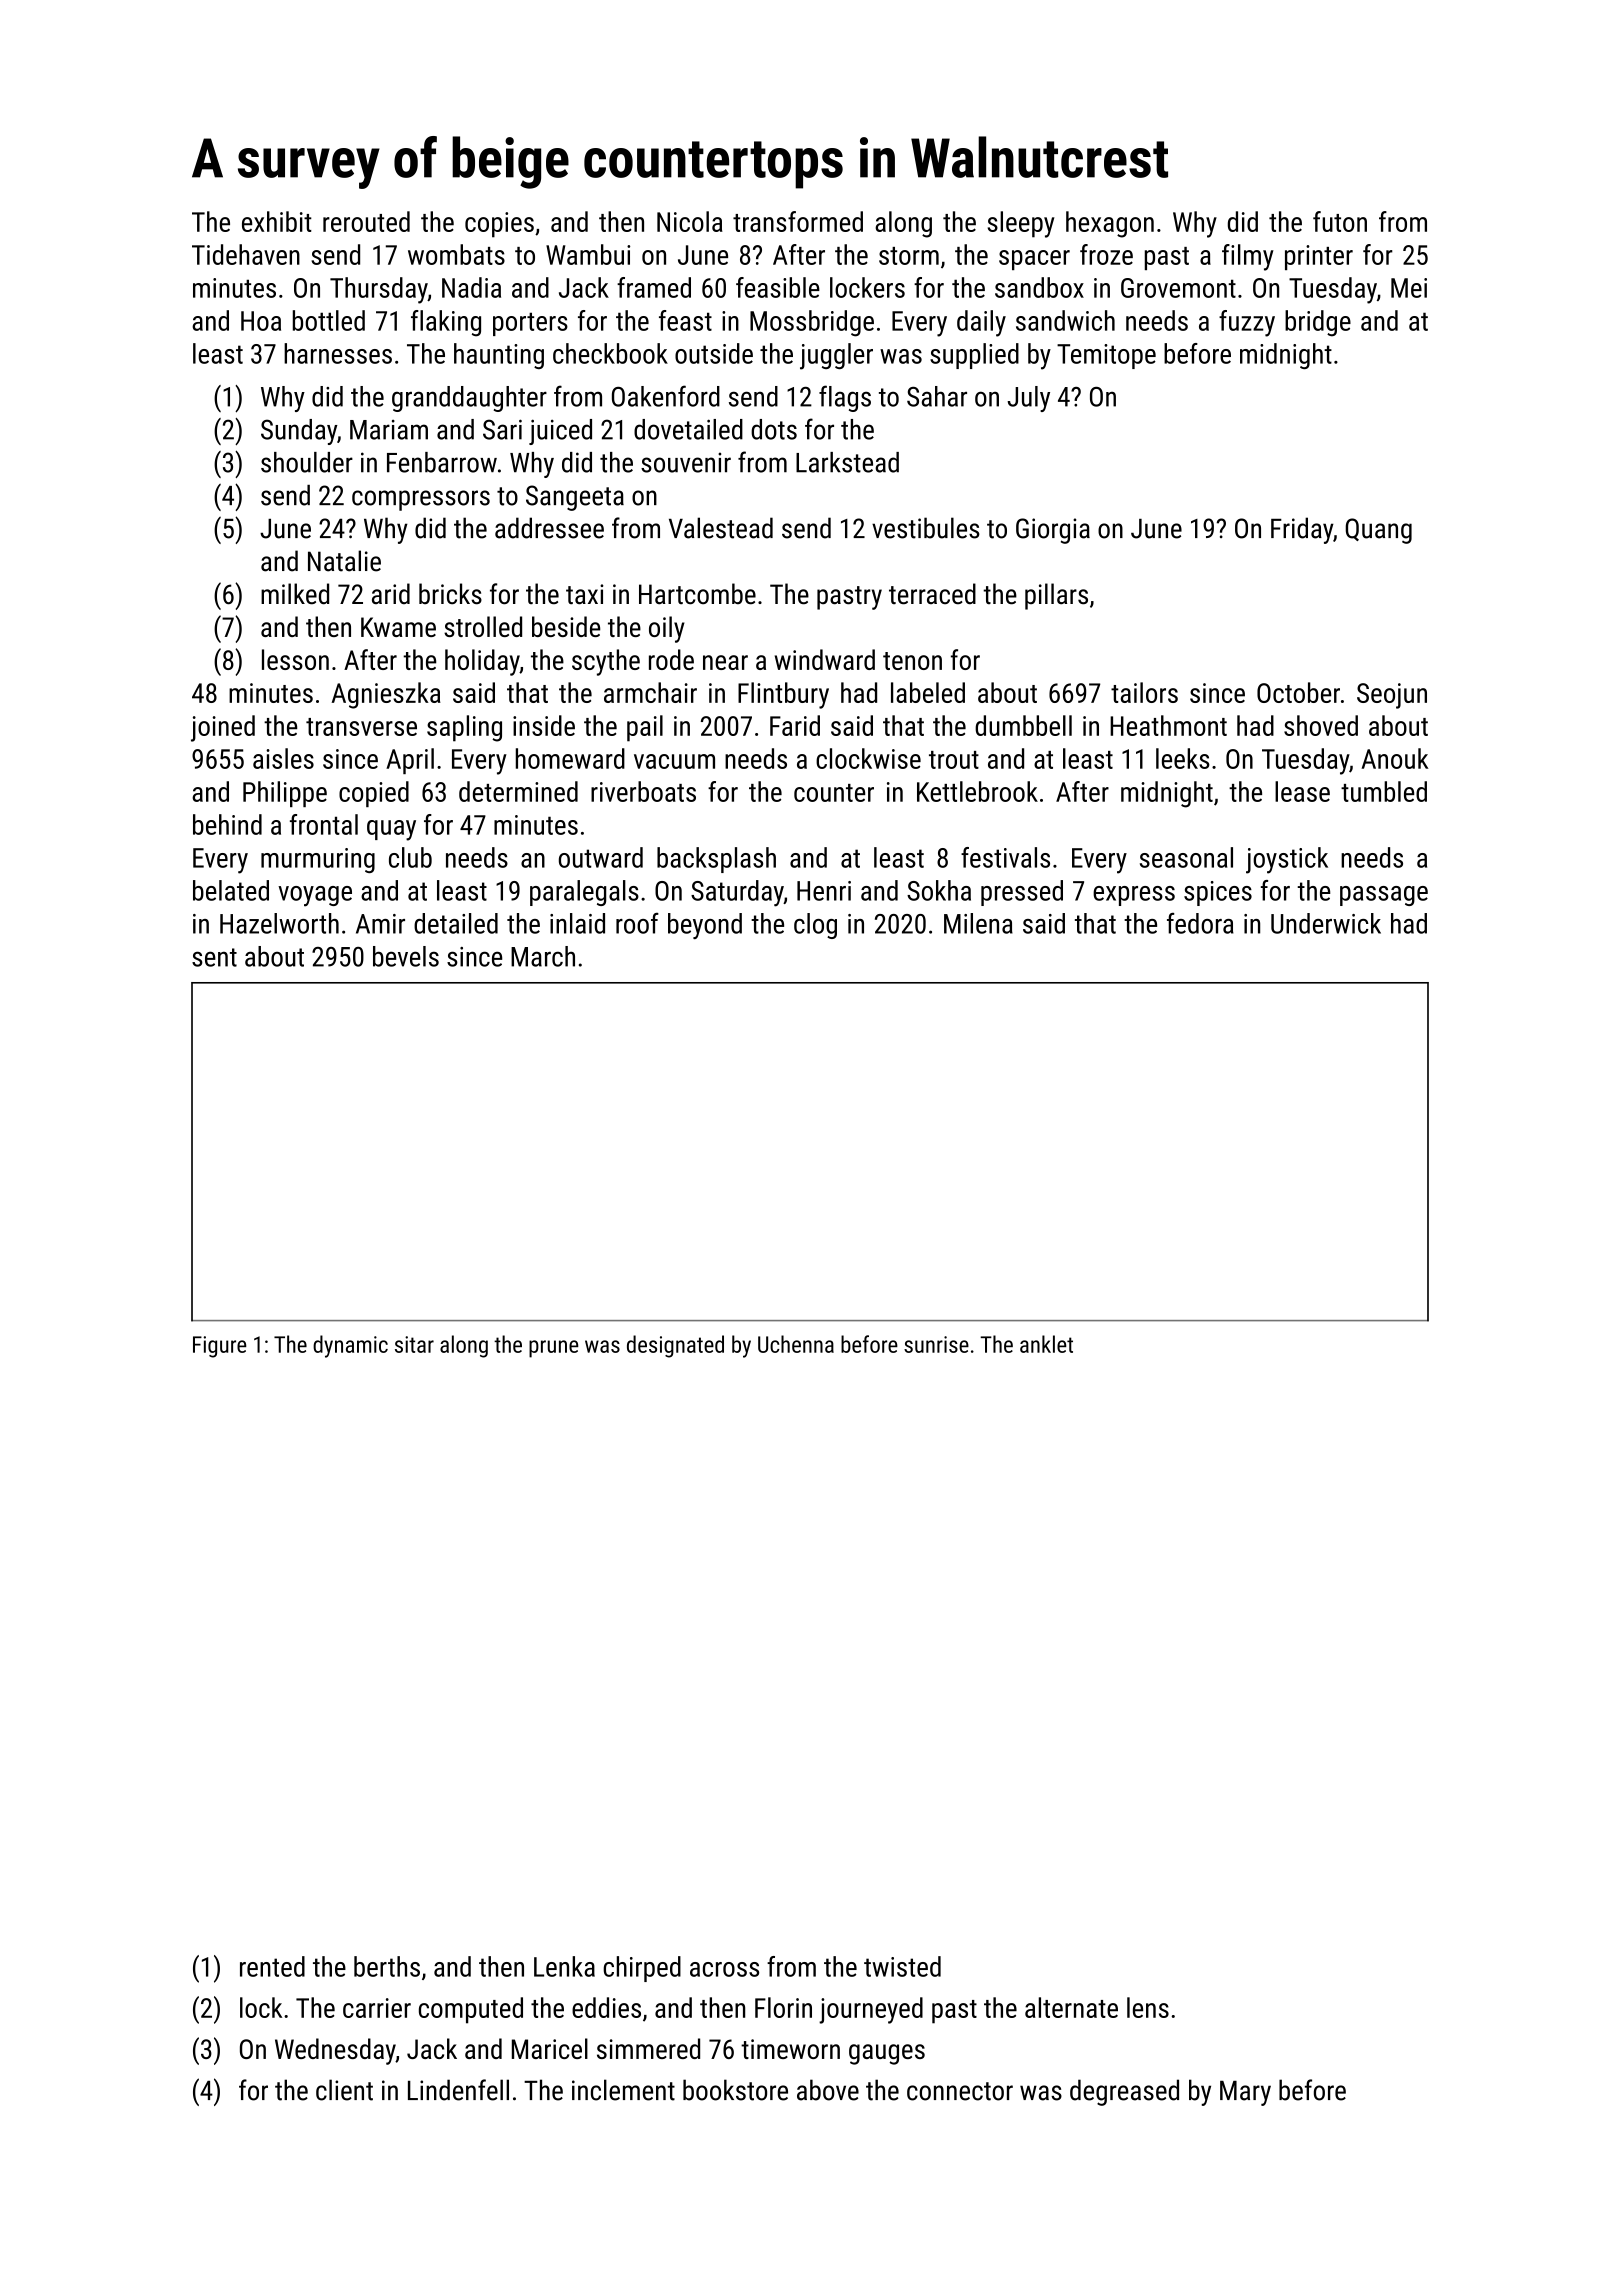 The width and height of the screenshot is (1620, 2292). Describe the element at coordinates (564, 1966) in the screenshot. I see `Lenka` at that location.
